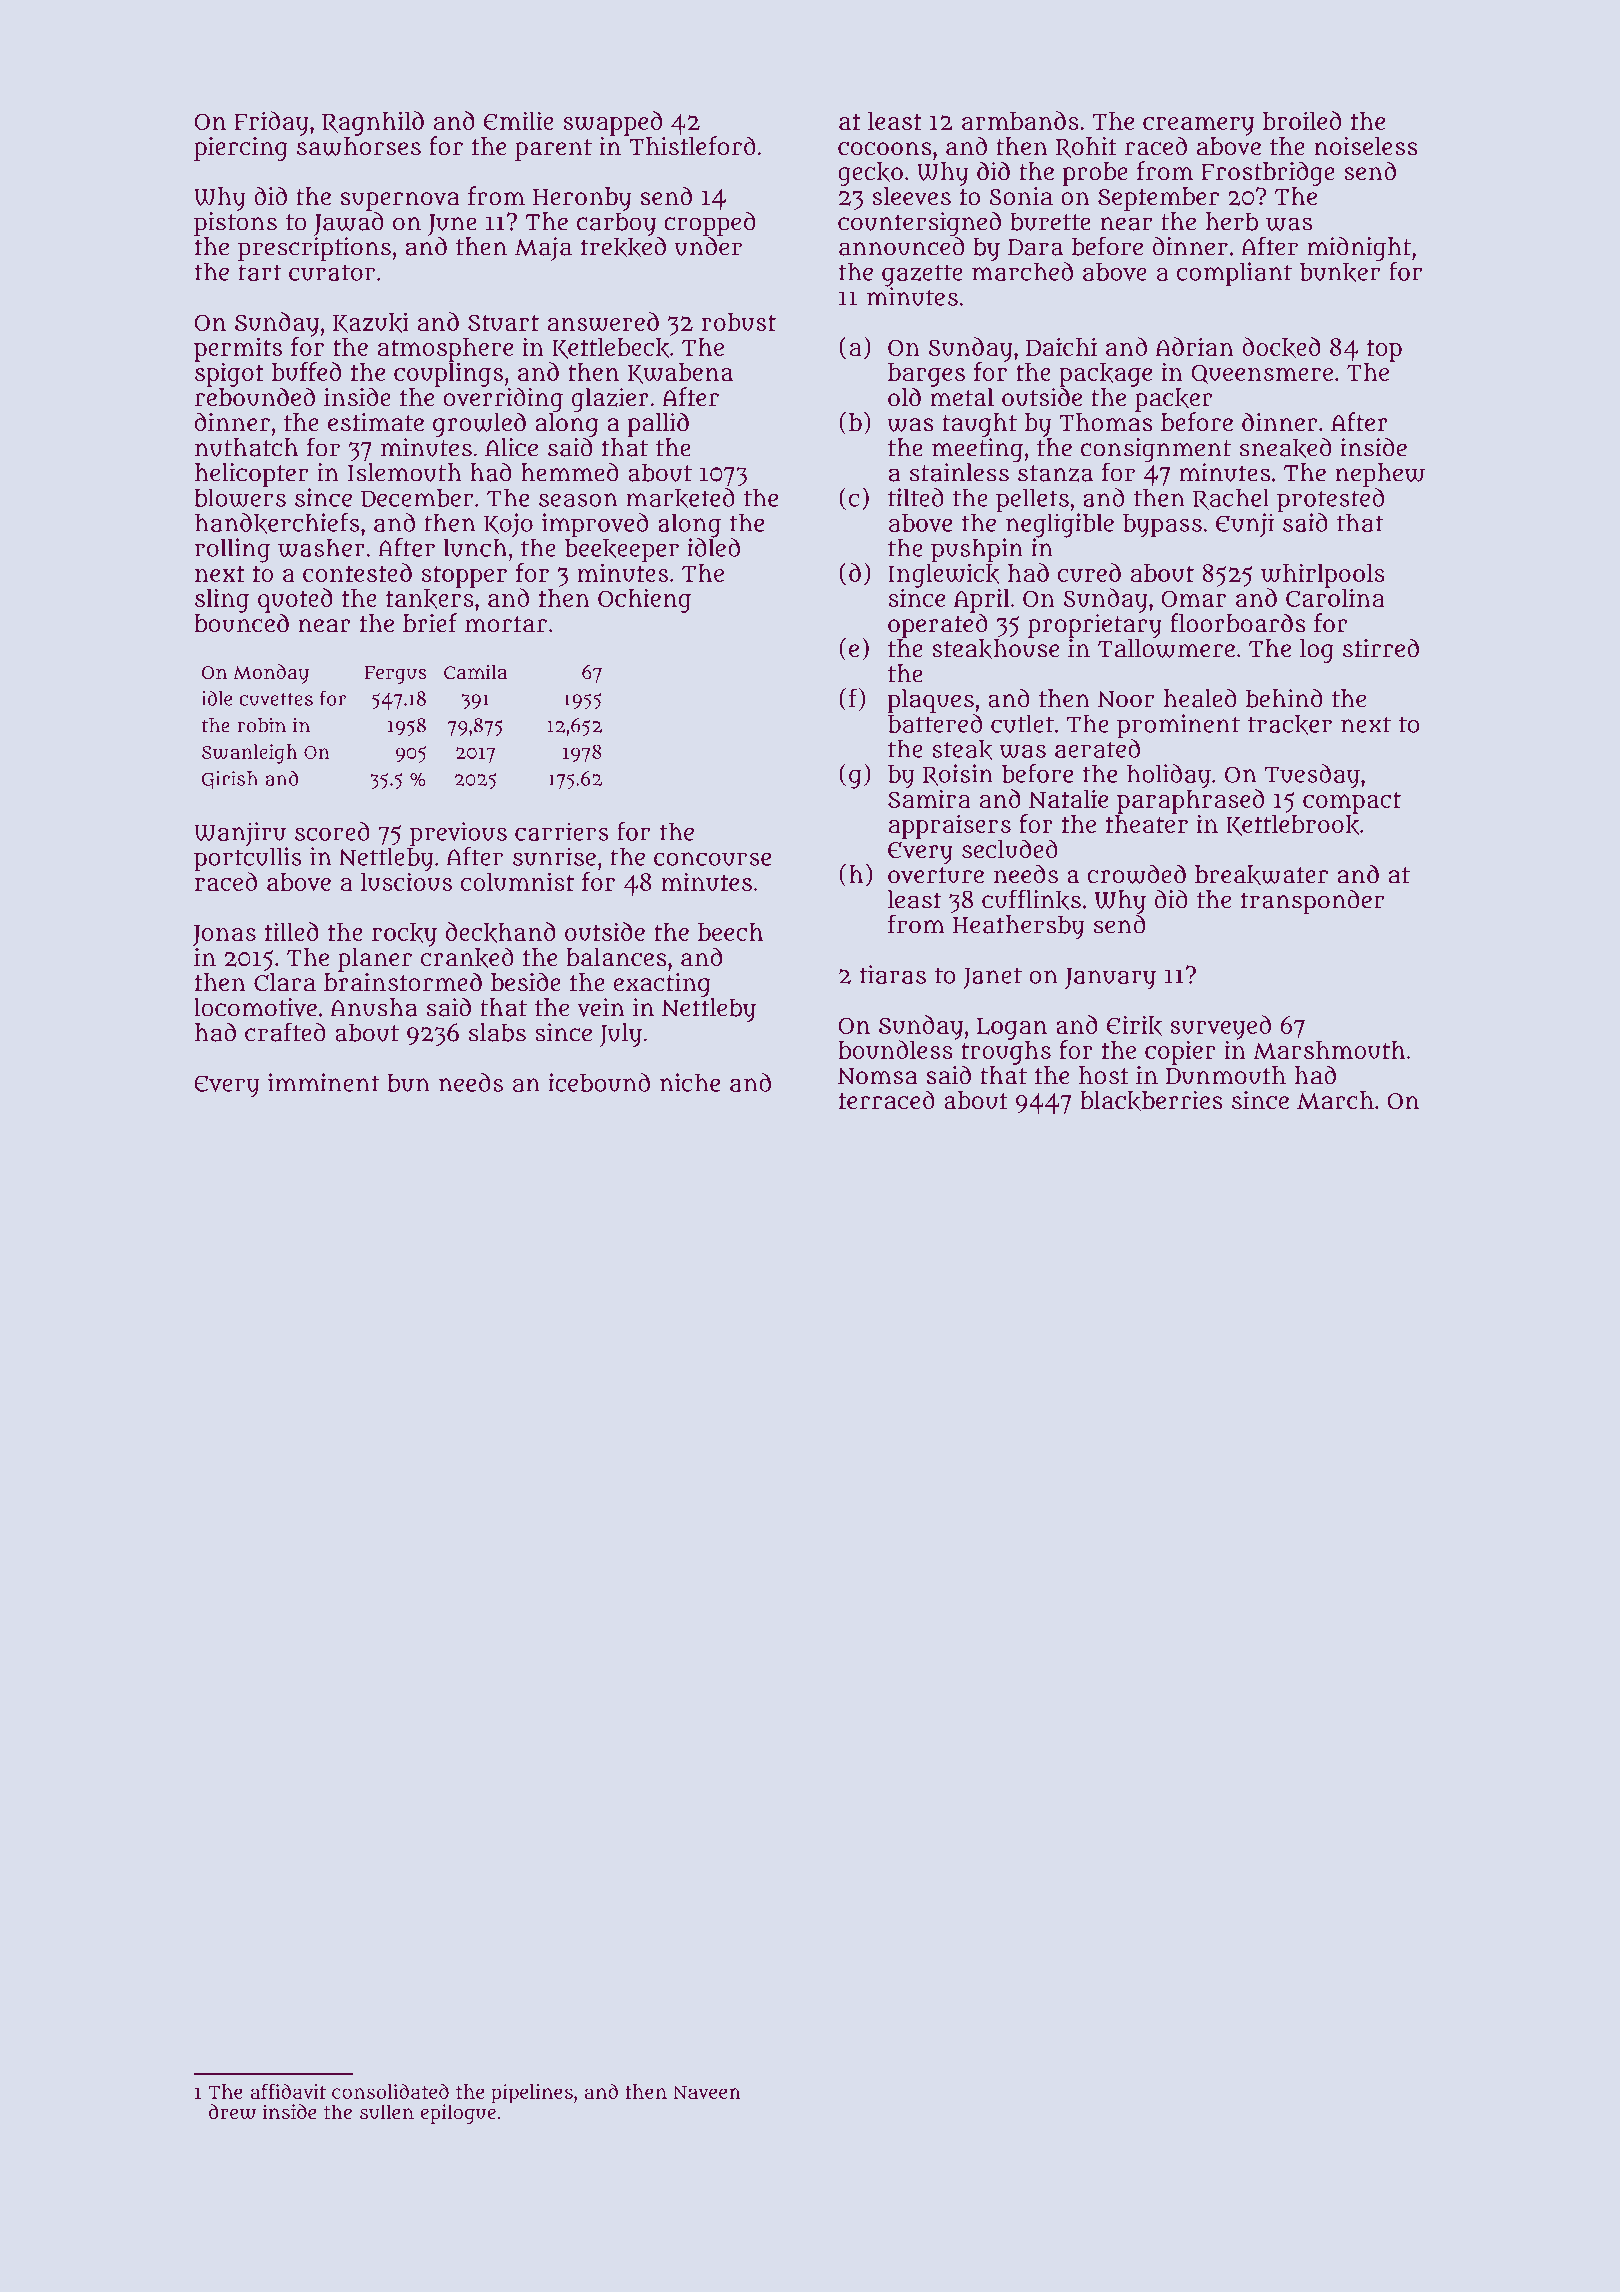 This page has height=2292, width=1620. What do you see at coordinates (1323, 575) in the page?
I see `whirlpools` at bounding box center [1323, 575].
